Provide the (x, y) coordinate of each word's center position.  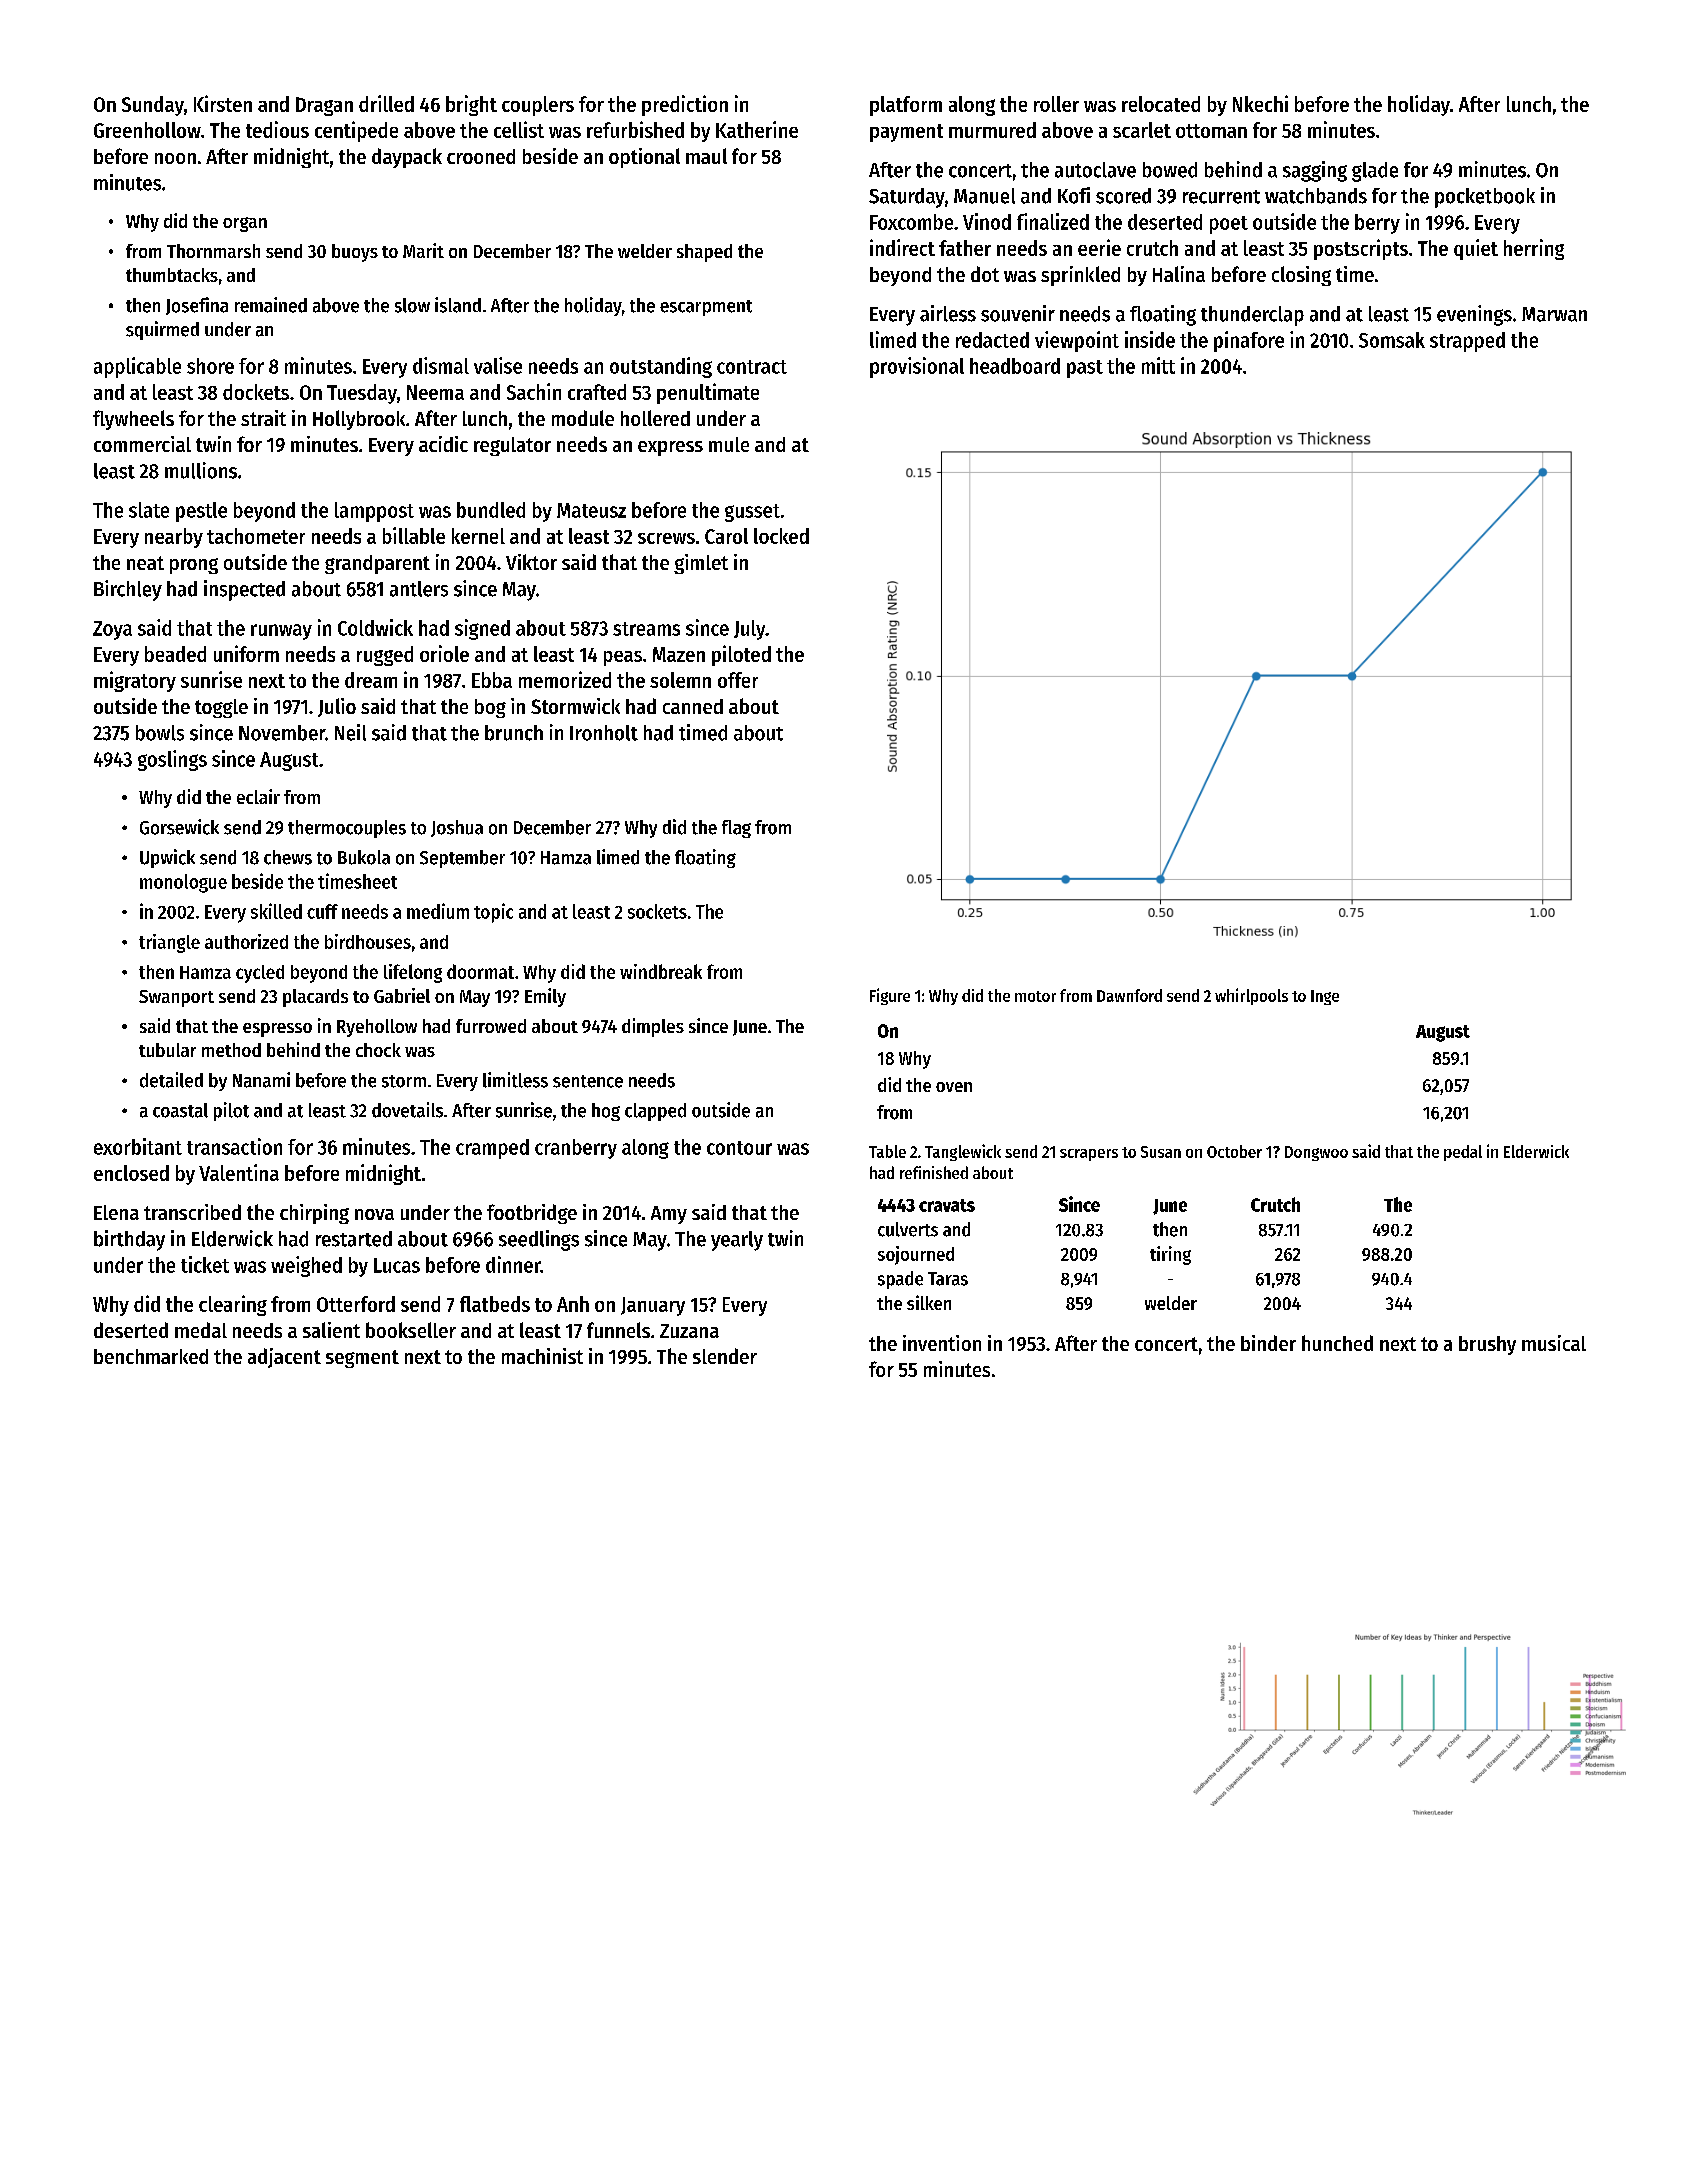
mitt (1158, 365)
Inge (1325, 997)
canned (693, 706)
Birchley (128, 590)
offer (738, 680)
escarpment (706, 308)
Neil (350, 732)
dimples (653, 1027)
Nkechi (1260, 103)
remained (271, 305)
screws (666, 538)
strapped (1467, 342)
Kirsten (223, 103)
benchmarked (151, 1356)
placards (315, 998)
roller (1056, 104)
